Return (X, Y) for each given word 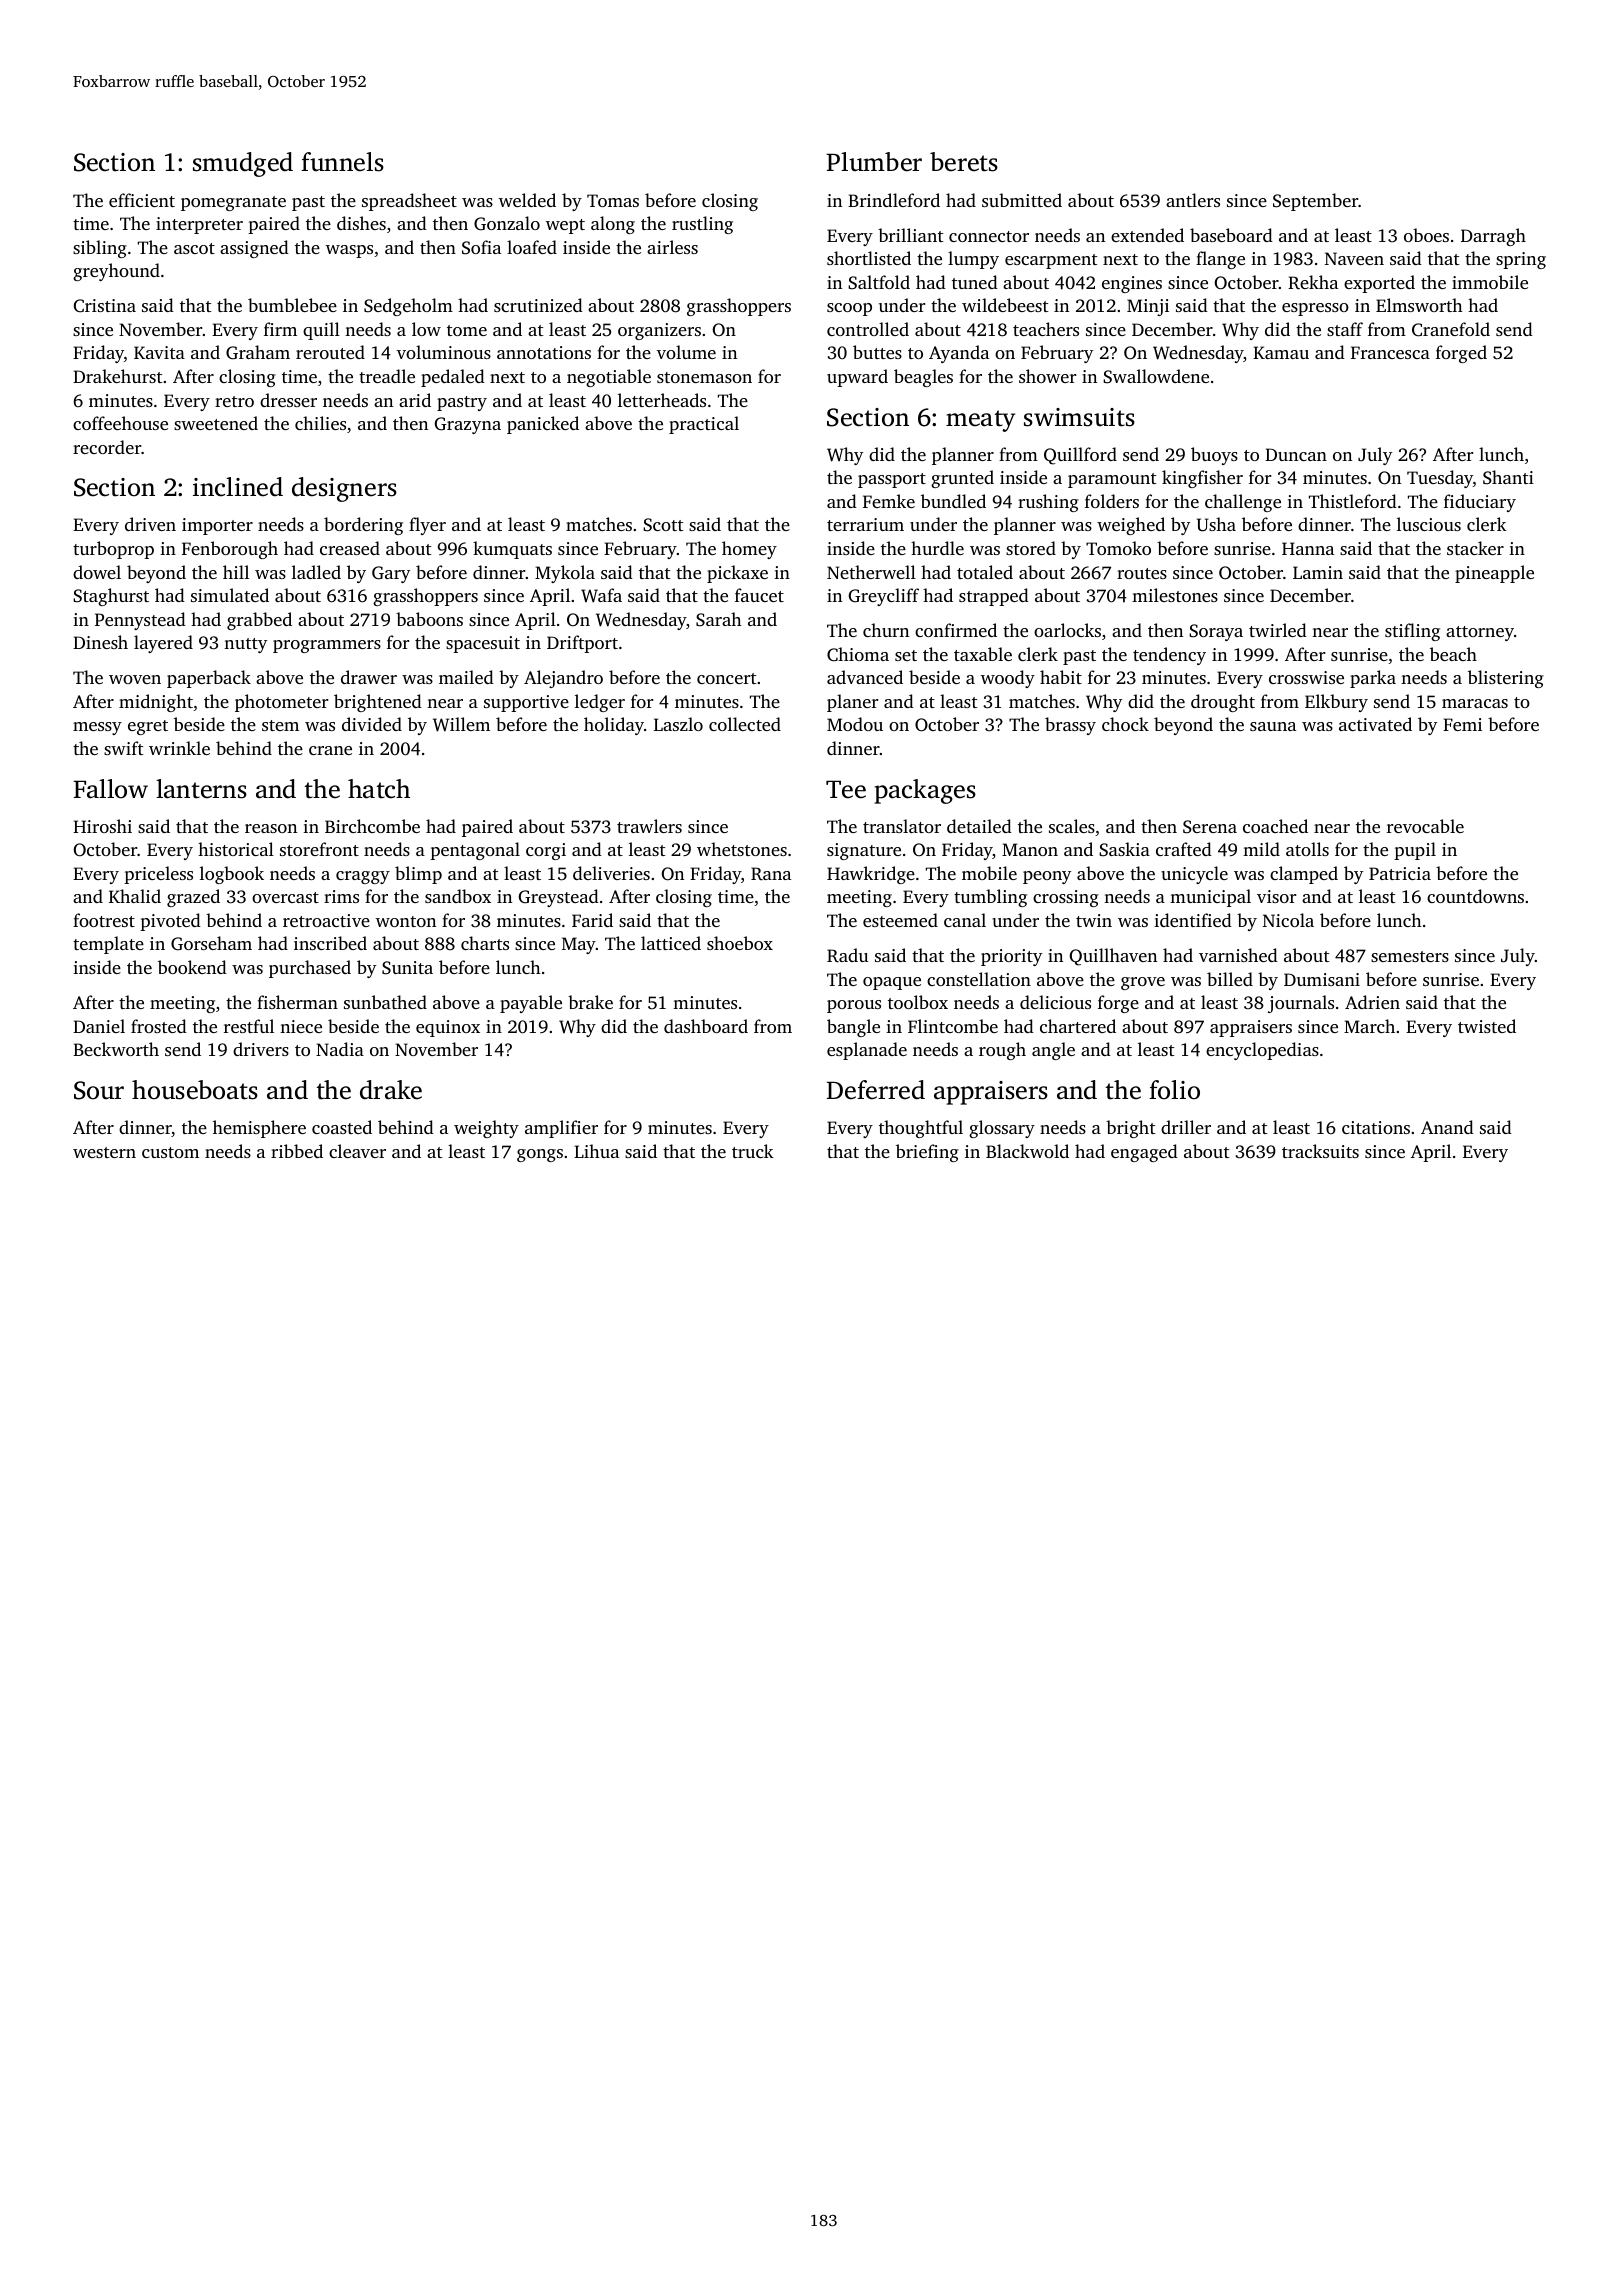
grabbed (259, 621)
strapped (994, 597)
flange (1220, 260)
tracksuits (1320, 1151)
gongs (540, 1155)
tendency (1169, 656)
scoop (849, 309)
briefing (927, 1153)
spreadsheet (409, 202)
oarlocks (1067, 630)
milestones (1175, 595)
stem (280, 725)
